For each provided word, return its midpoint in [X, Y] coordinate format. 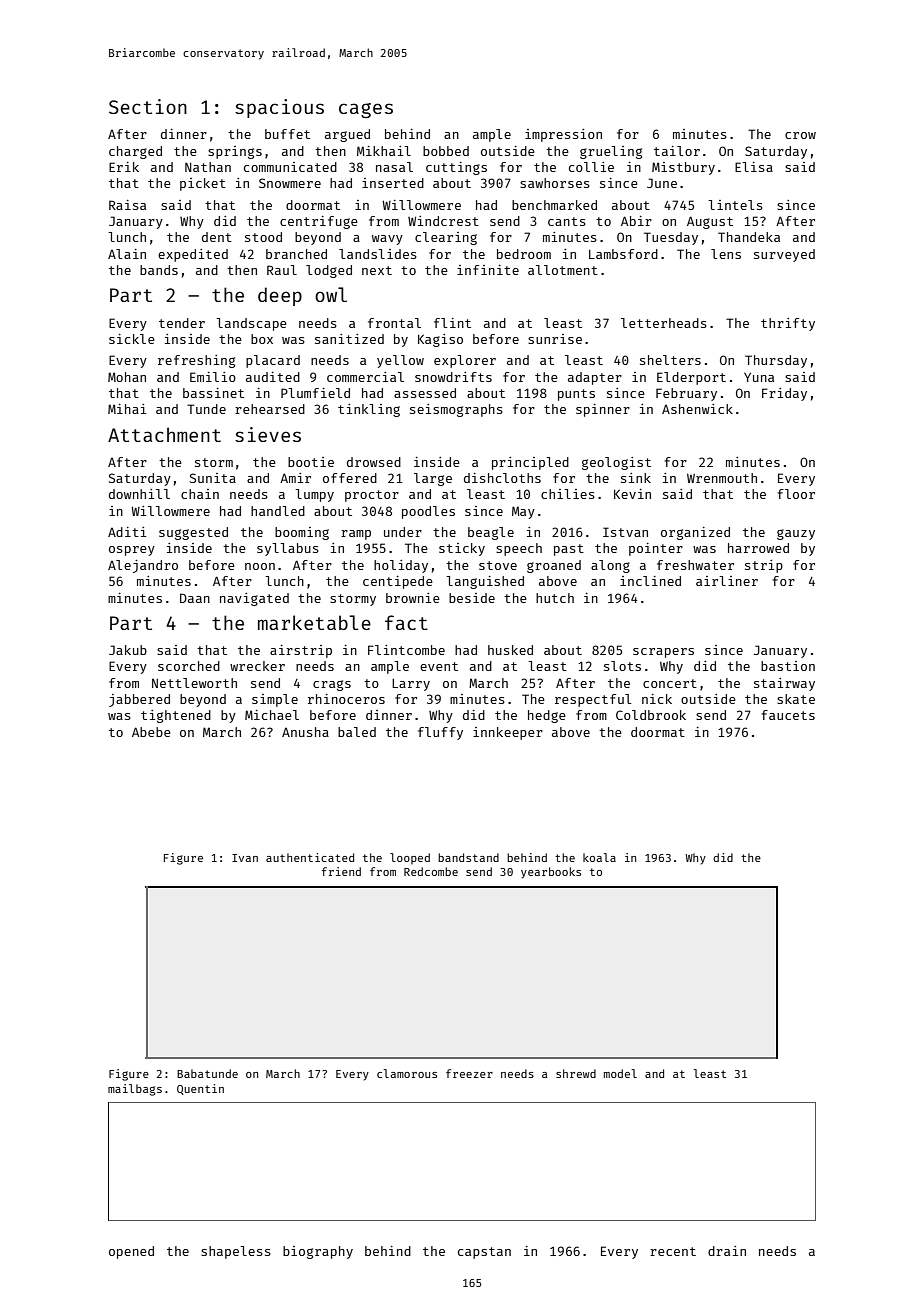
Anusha [305, 732]
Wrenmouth [722, 478]
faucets [788, 715]
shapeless [236, 1252]
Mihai [127, 409]
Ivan [245, 858]
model [620, 1073]
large [433, 479]
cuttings [456, 168]
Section [148, 106]
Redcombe [431, 871]
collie [591, 167]
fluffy [440, 733]
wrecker [257, 666]
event [439, 666]
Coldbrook [651, 715]
